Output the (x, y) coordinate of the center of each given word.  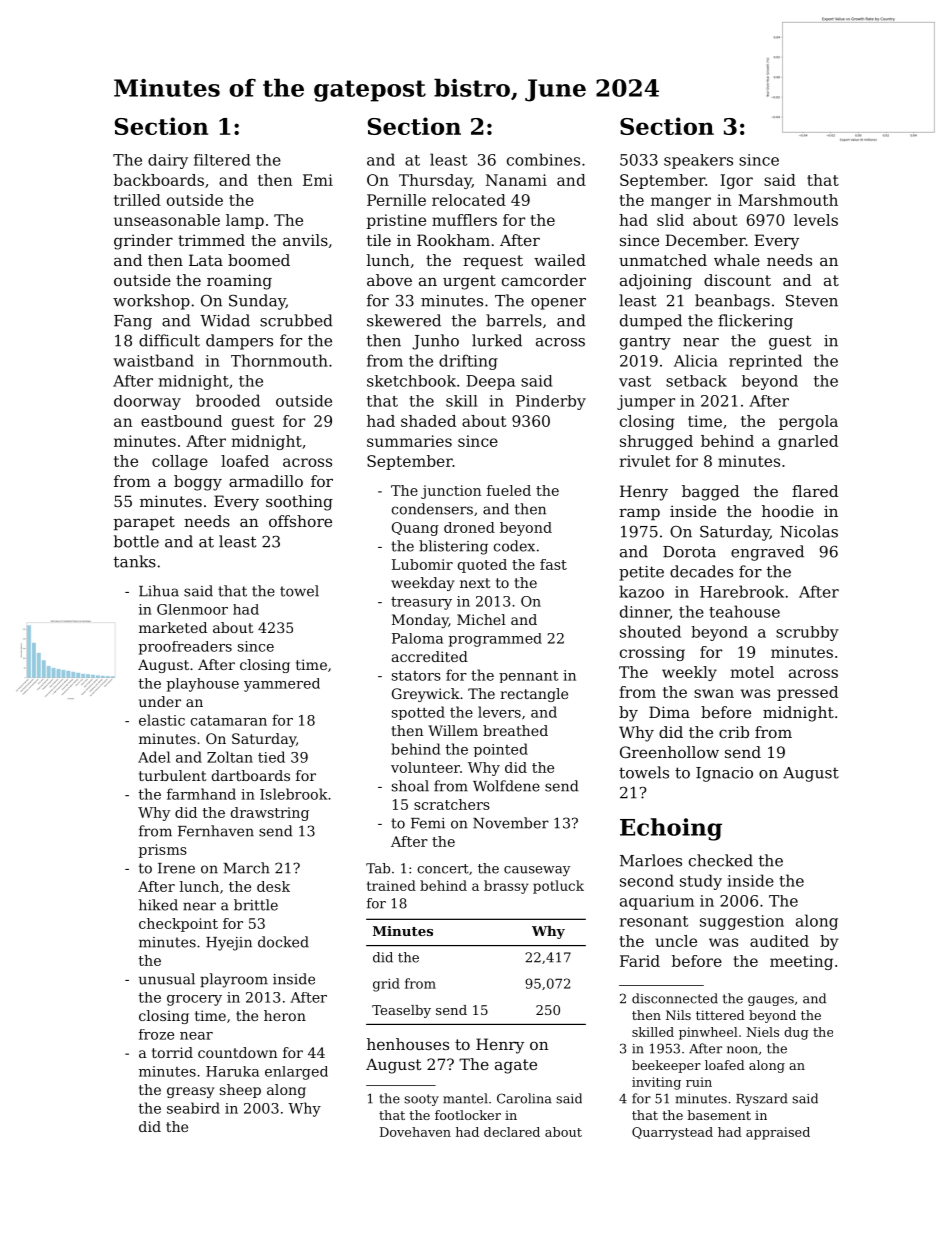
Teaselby (401, 1011)
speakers (698, 161)
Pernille (396, 200)
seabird (193, 1108)
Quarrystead (672, 1133)
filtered (222, 160)
